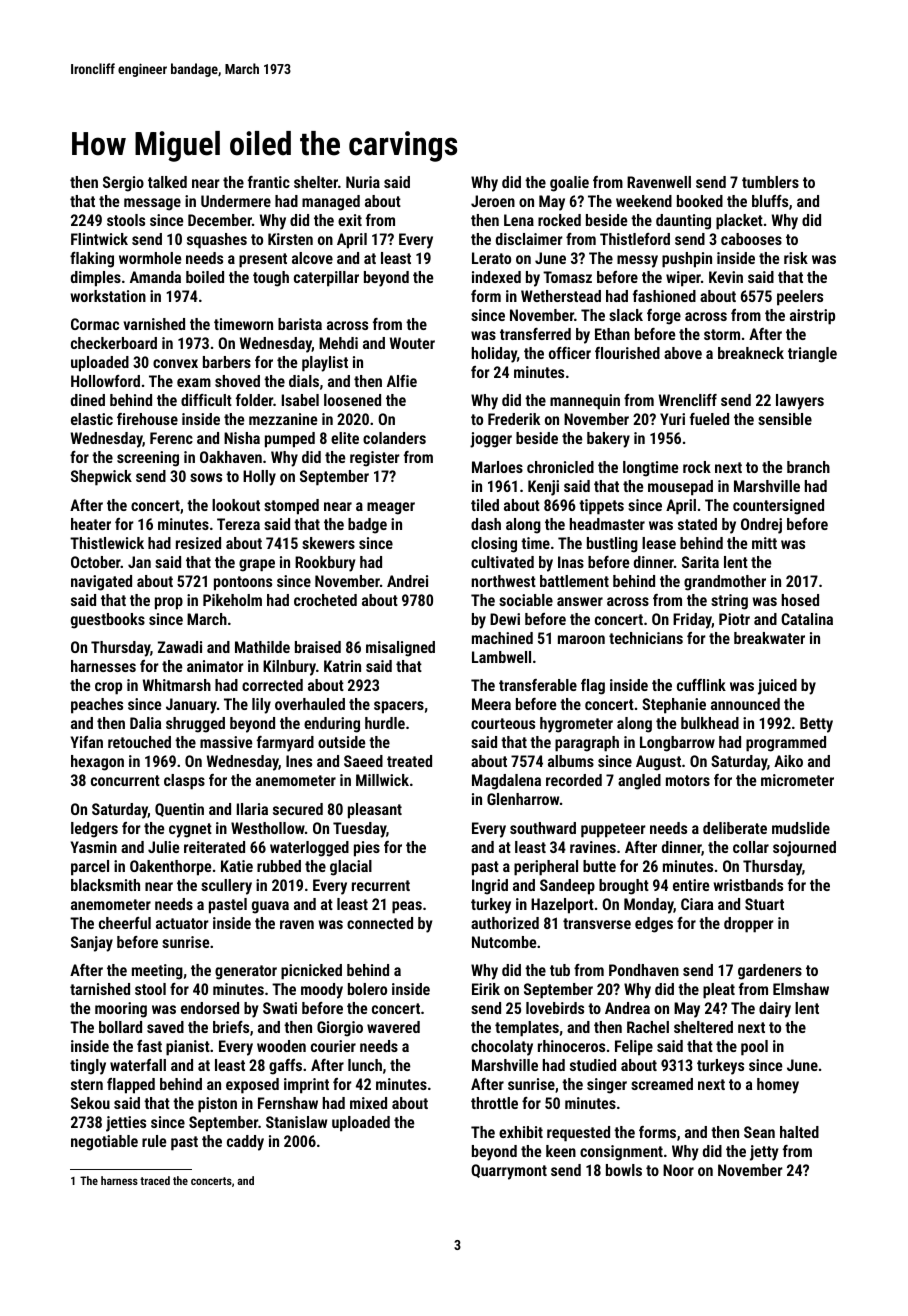  I want to click on jetties, so click(126, 1124).
